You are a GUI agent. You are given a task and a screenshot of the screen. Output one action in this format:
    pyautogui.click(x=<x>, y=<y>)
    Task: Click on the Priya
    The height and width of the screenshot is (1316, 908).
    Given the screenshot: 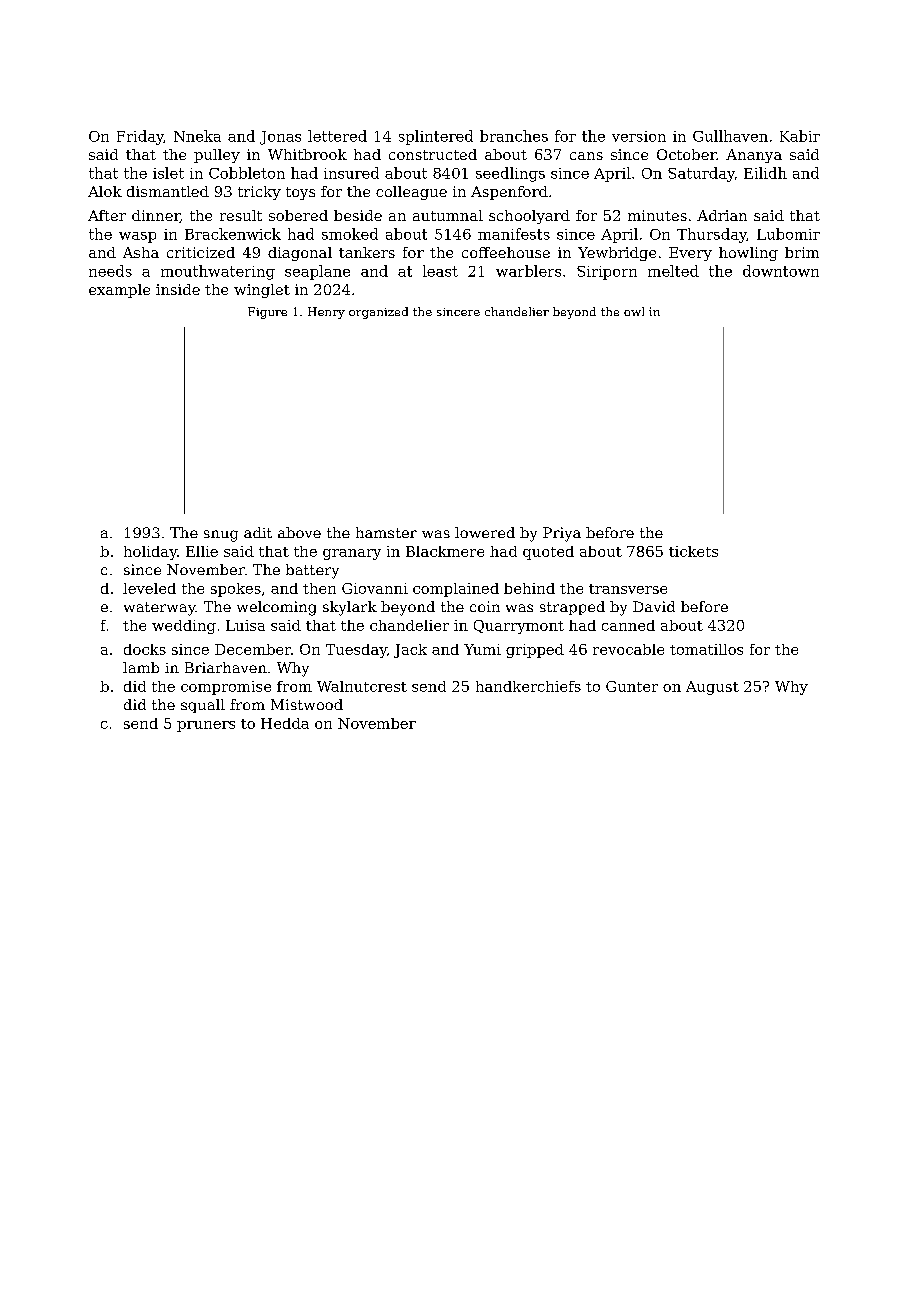 What is the action you would take?
    pyautogui.click(x=562, y=534)
